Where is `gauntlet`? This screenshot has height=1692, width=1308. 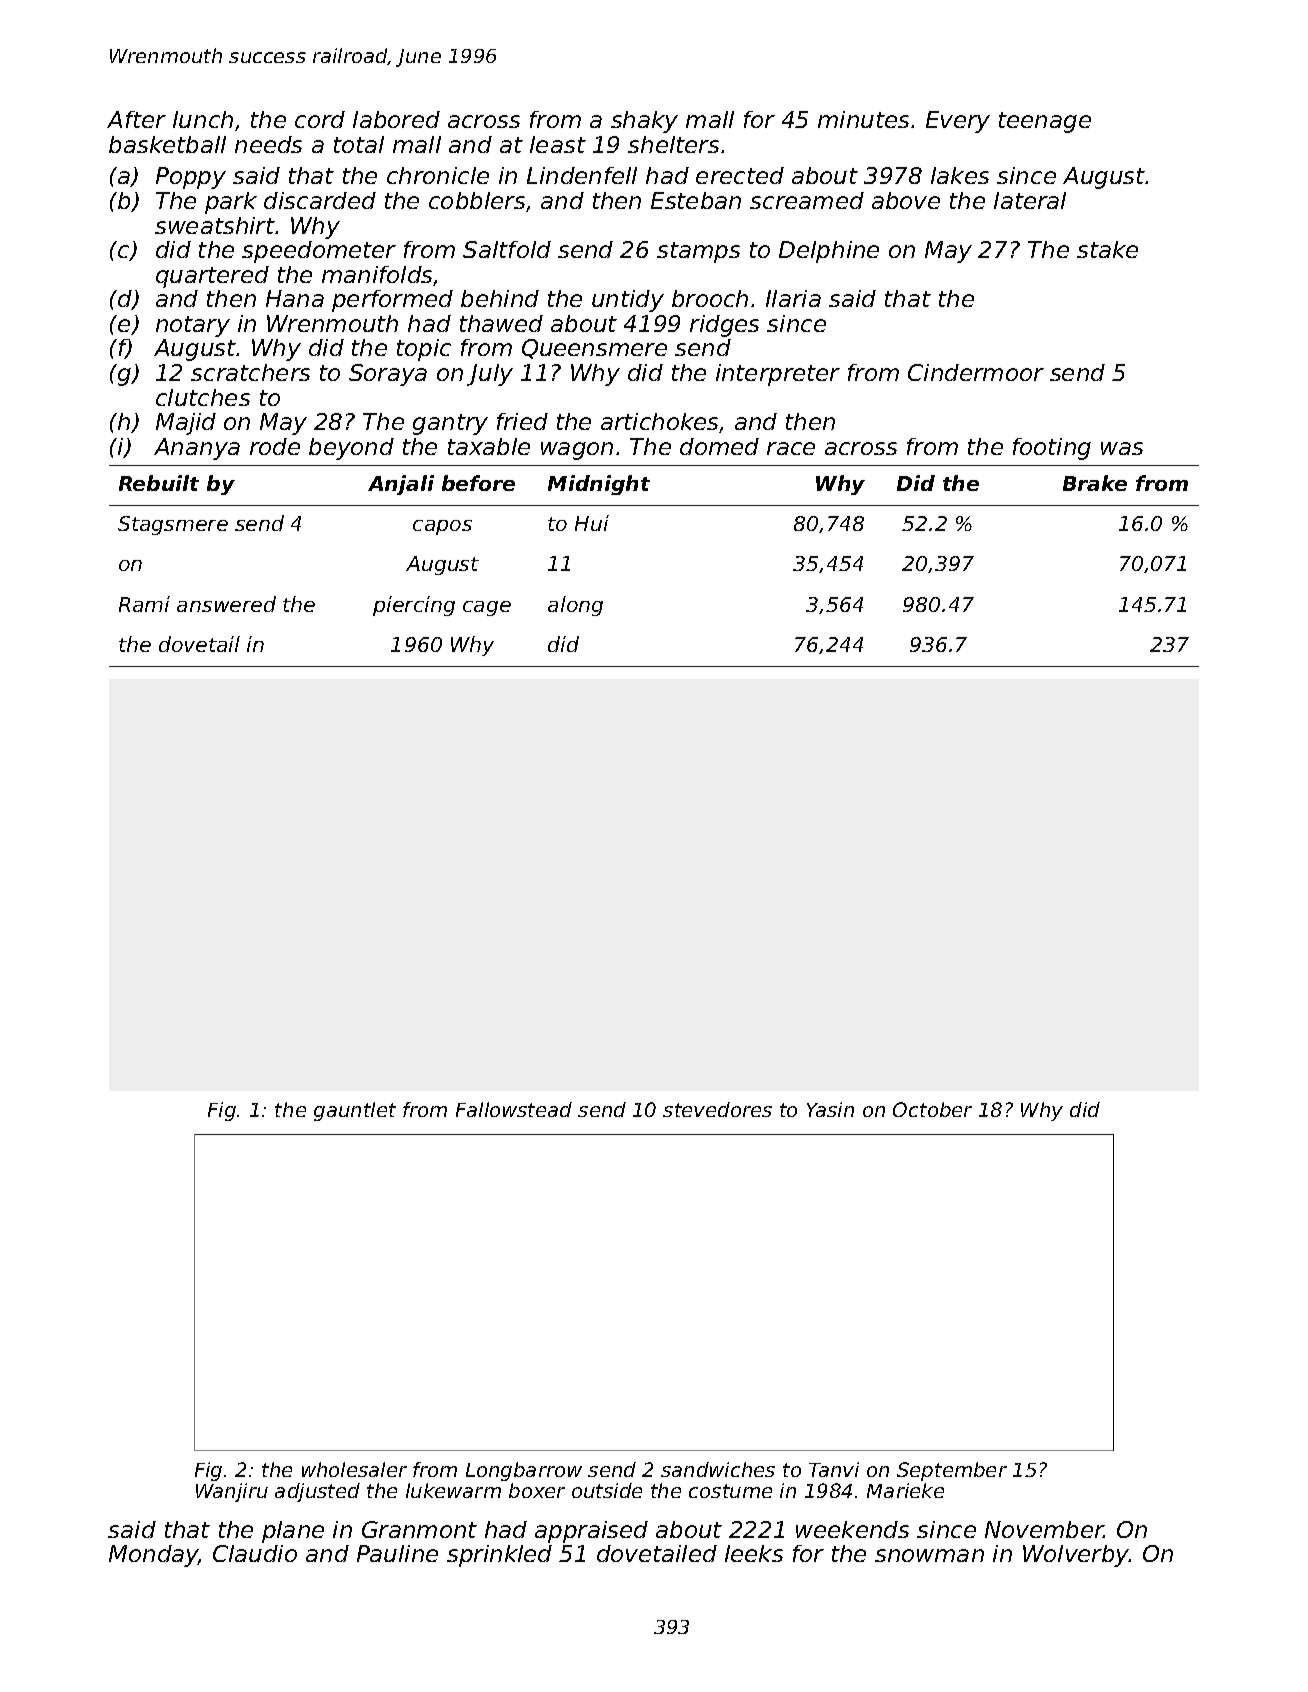
gauntlet is located at coordinates (355, 1111).
